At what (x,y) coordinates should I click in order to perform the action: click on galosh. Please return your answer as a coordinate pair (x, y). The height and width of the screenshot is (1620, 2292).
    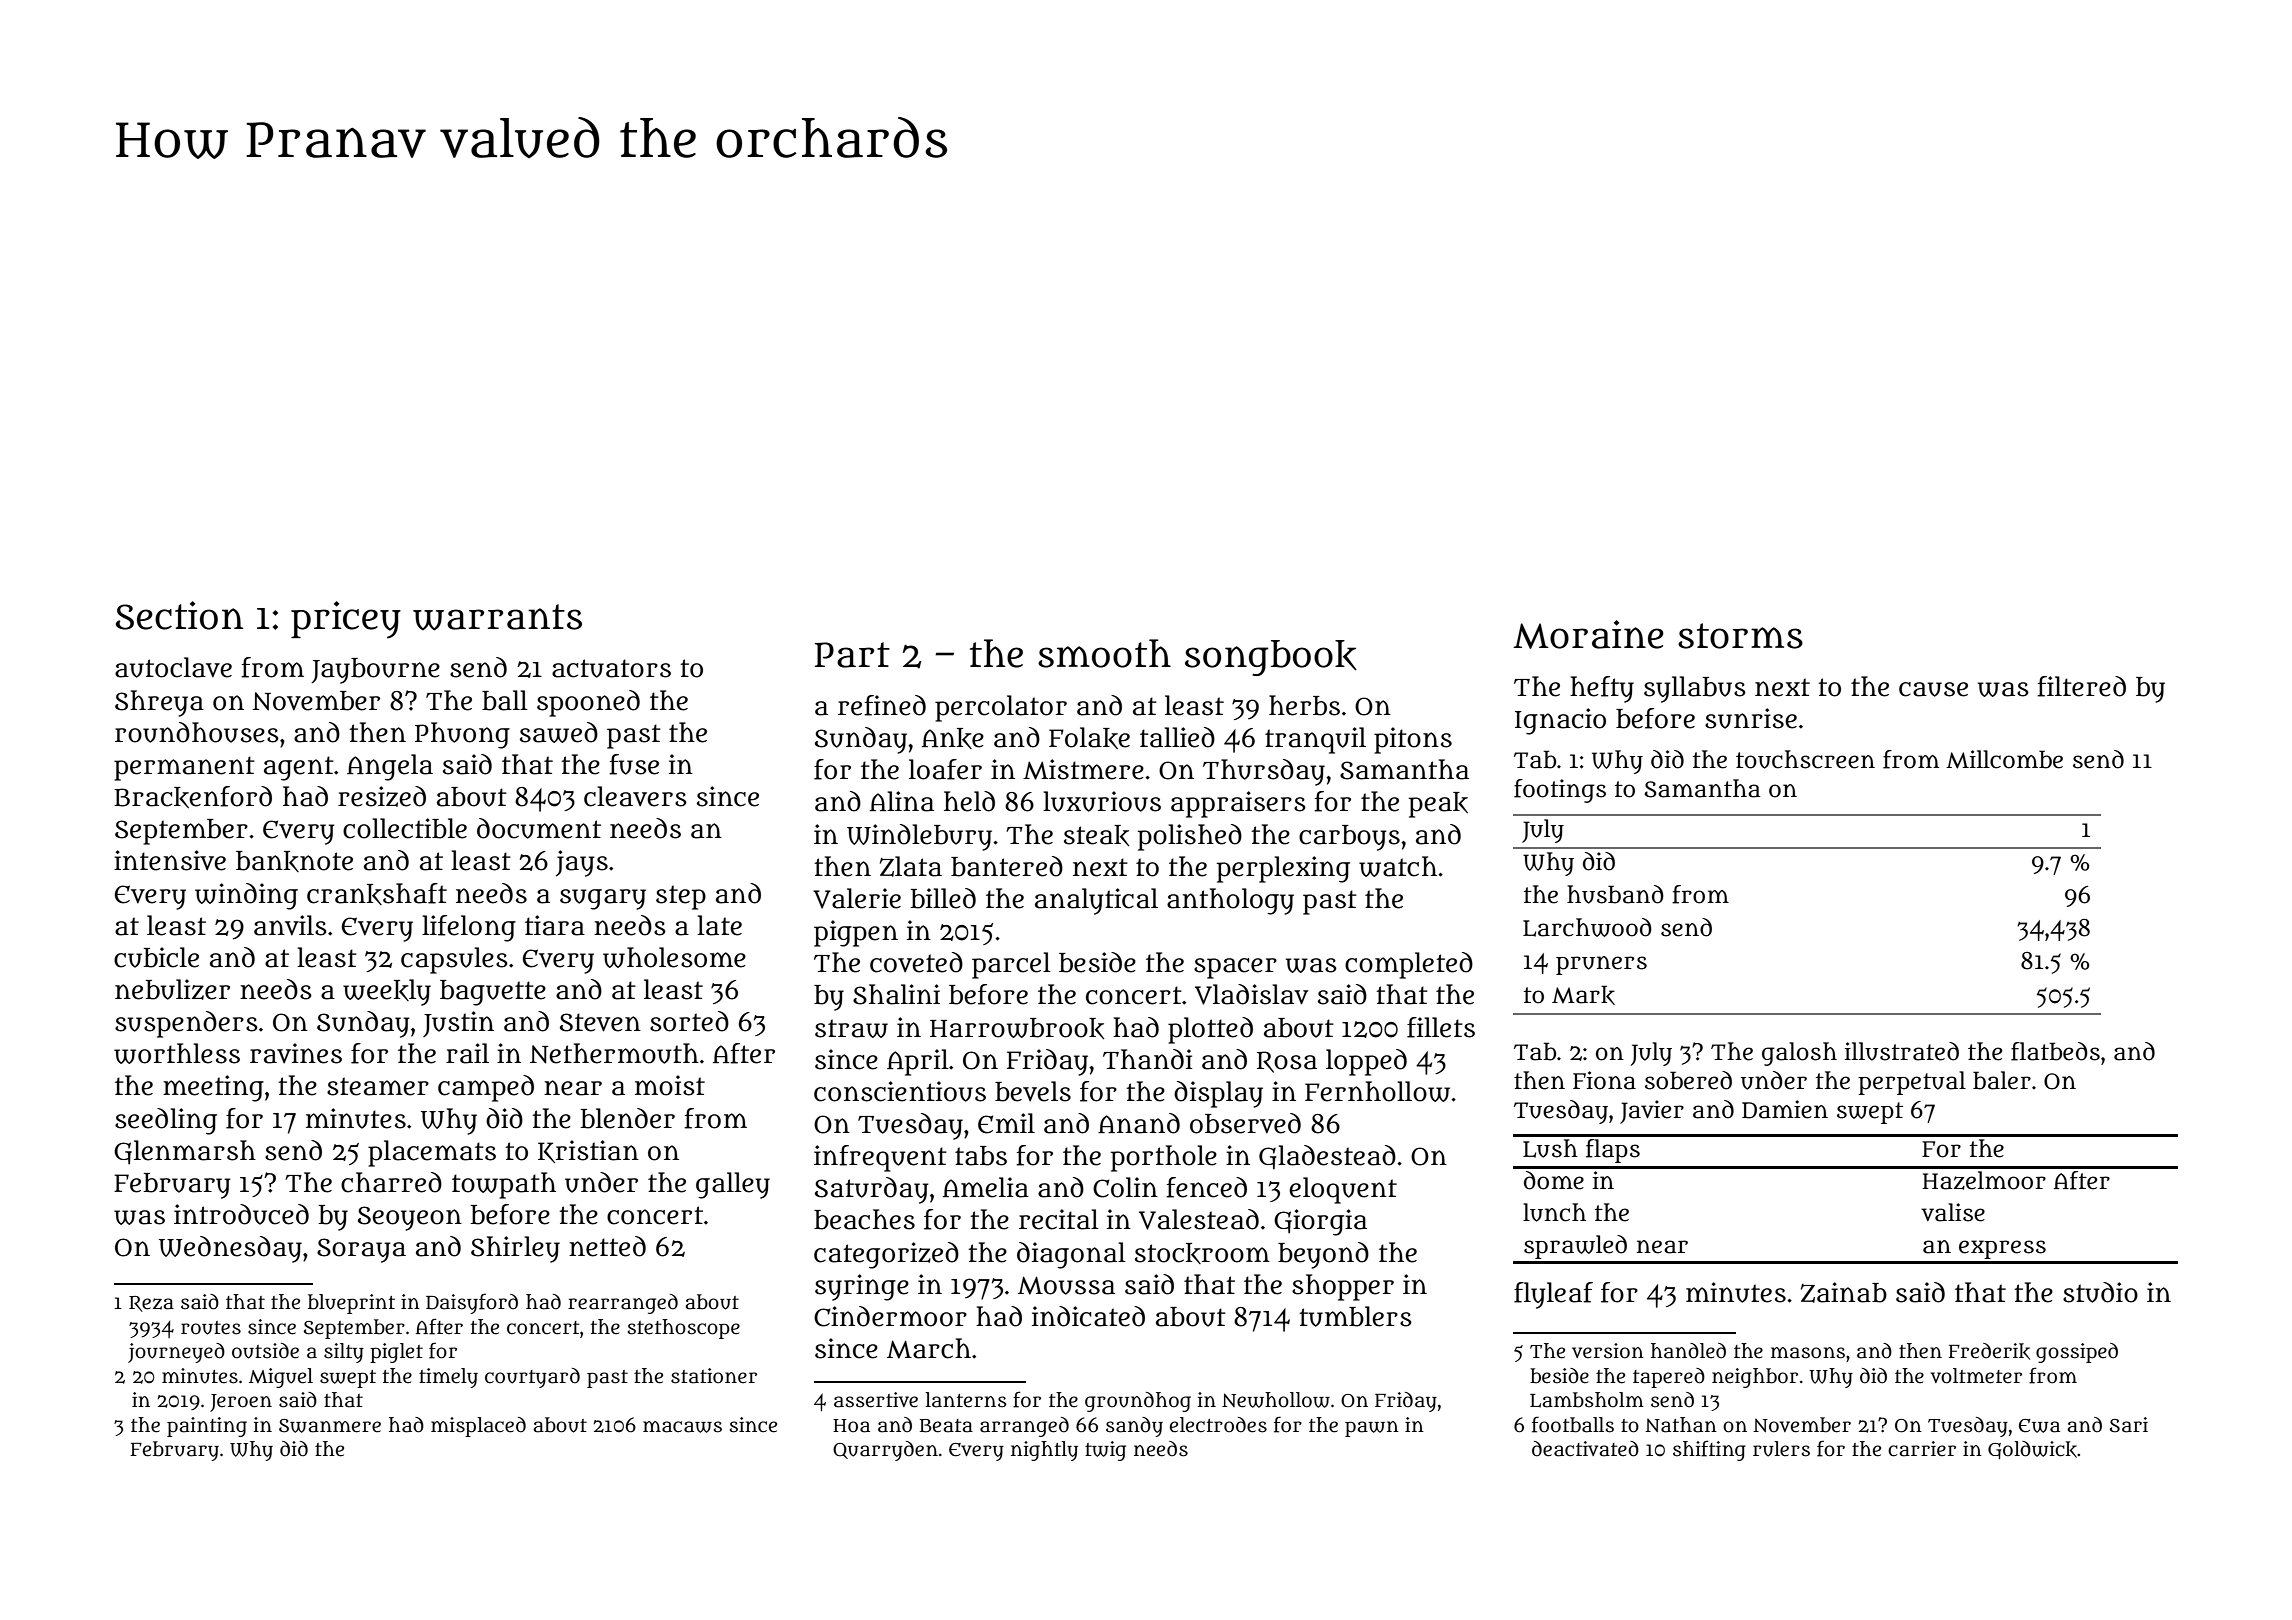
    Looking at the image, I should click on (1799, 1054).
